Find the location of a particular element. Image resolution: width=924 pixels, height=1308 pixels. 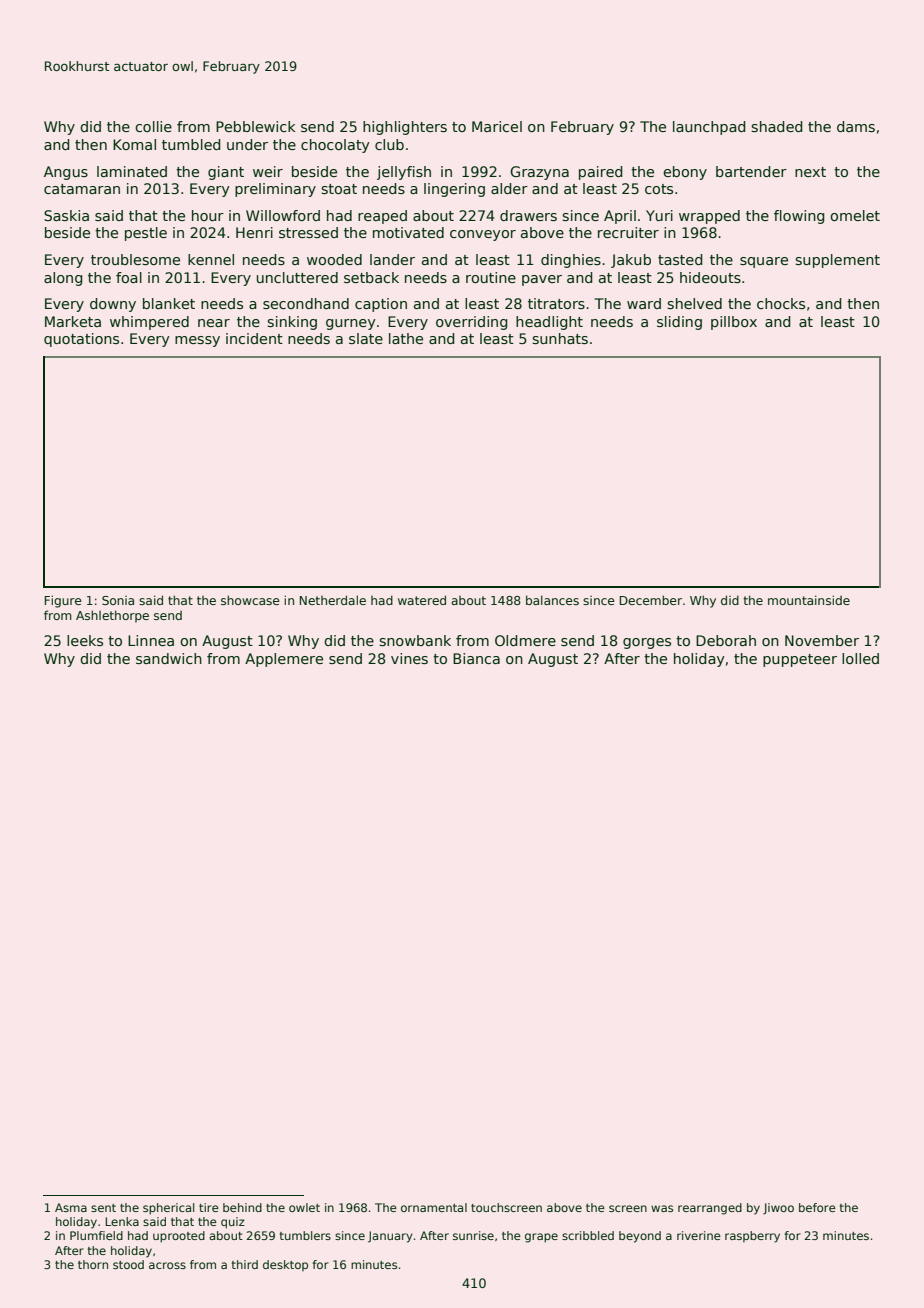

overriding is located at coordinates (471, 323).
